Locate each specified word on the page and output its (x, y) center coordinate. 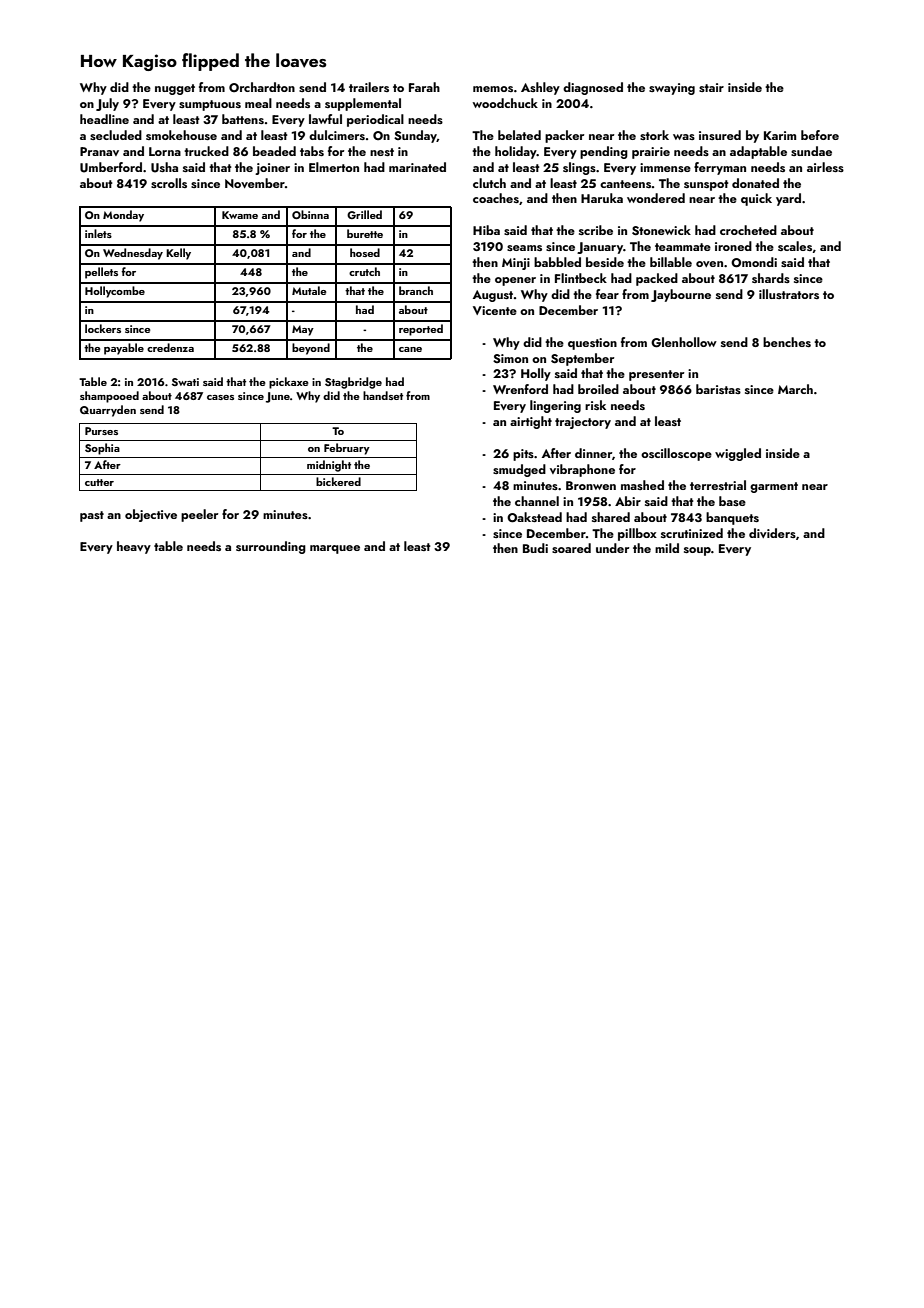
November (255, 183)
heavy (134, 547)
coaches (496, 198)
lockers (103, 328)
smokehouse (181, 135)
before (820, 135)
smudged (519, 470)
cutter (99, 482)
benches (787, 342)
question (592, 344)
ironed (733, 246)
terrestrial (718, 485)
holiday (516, 152)
